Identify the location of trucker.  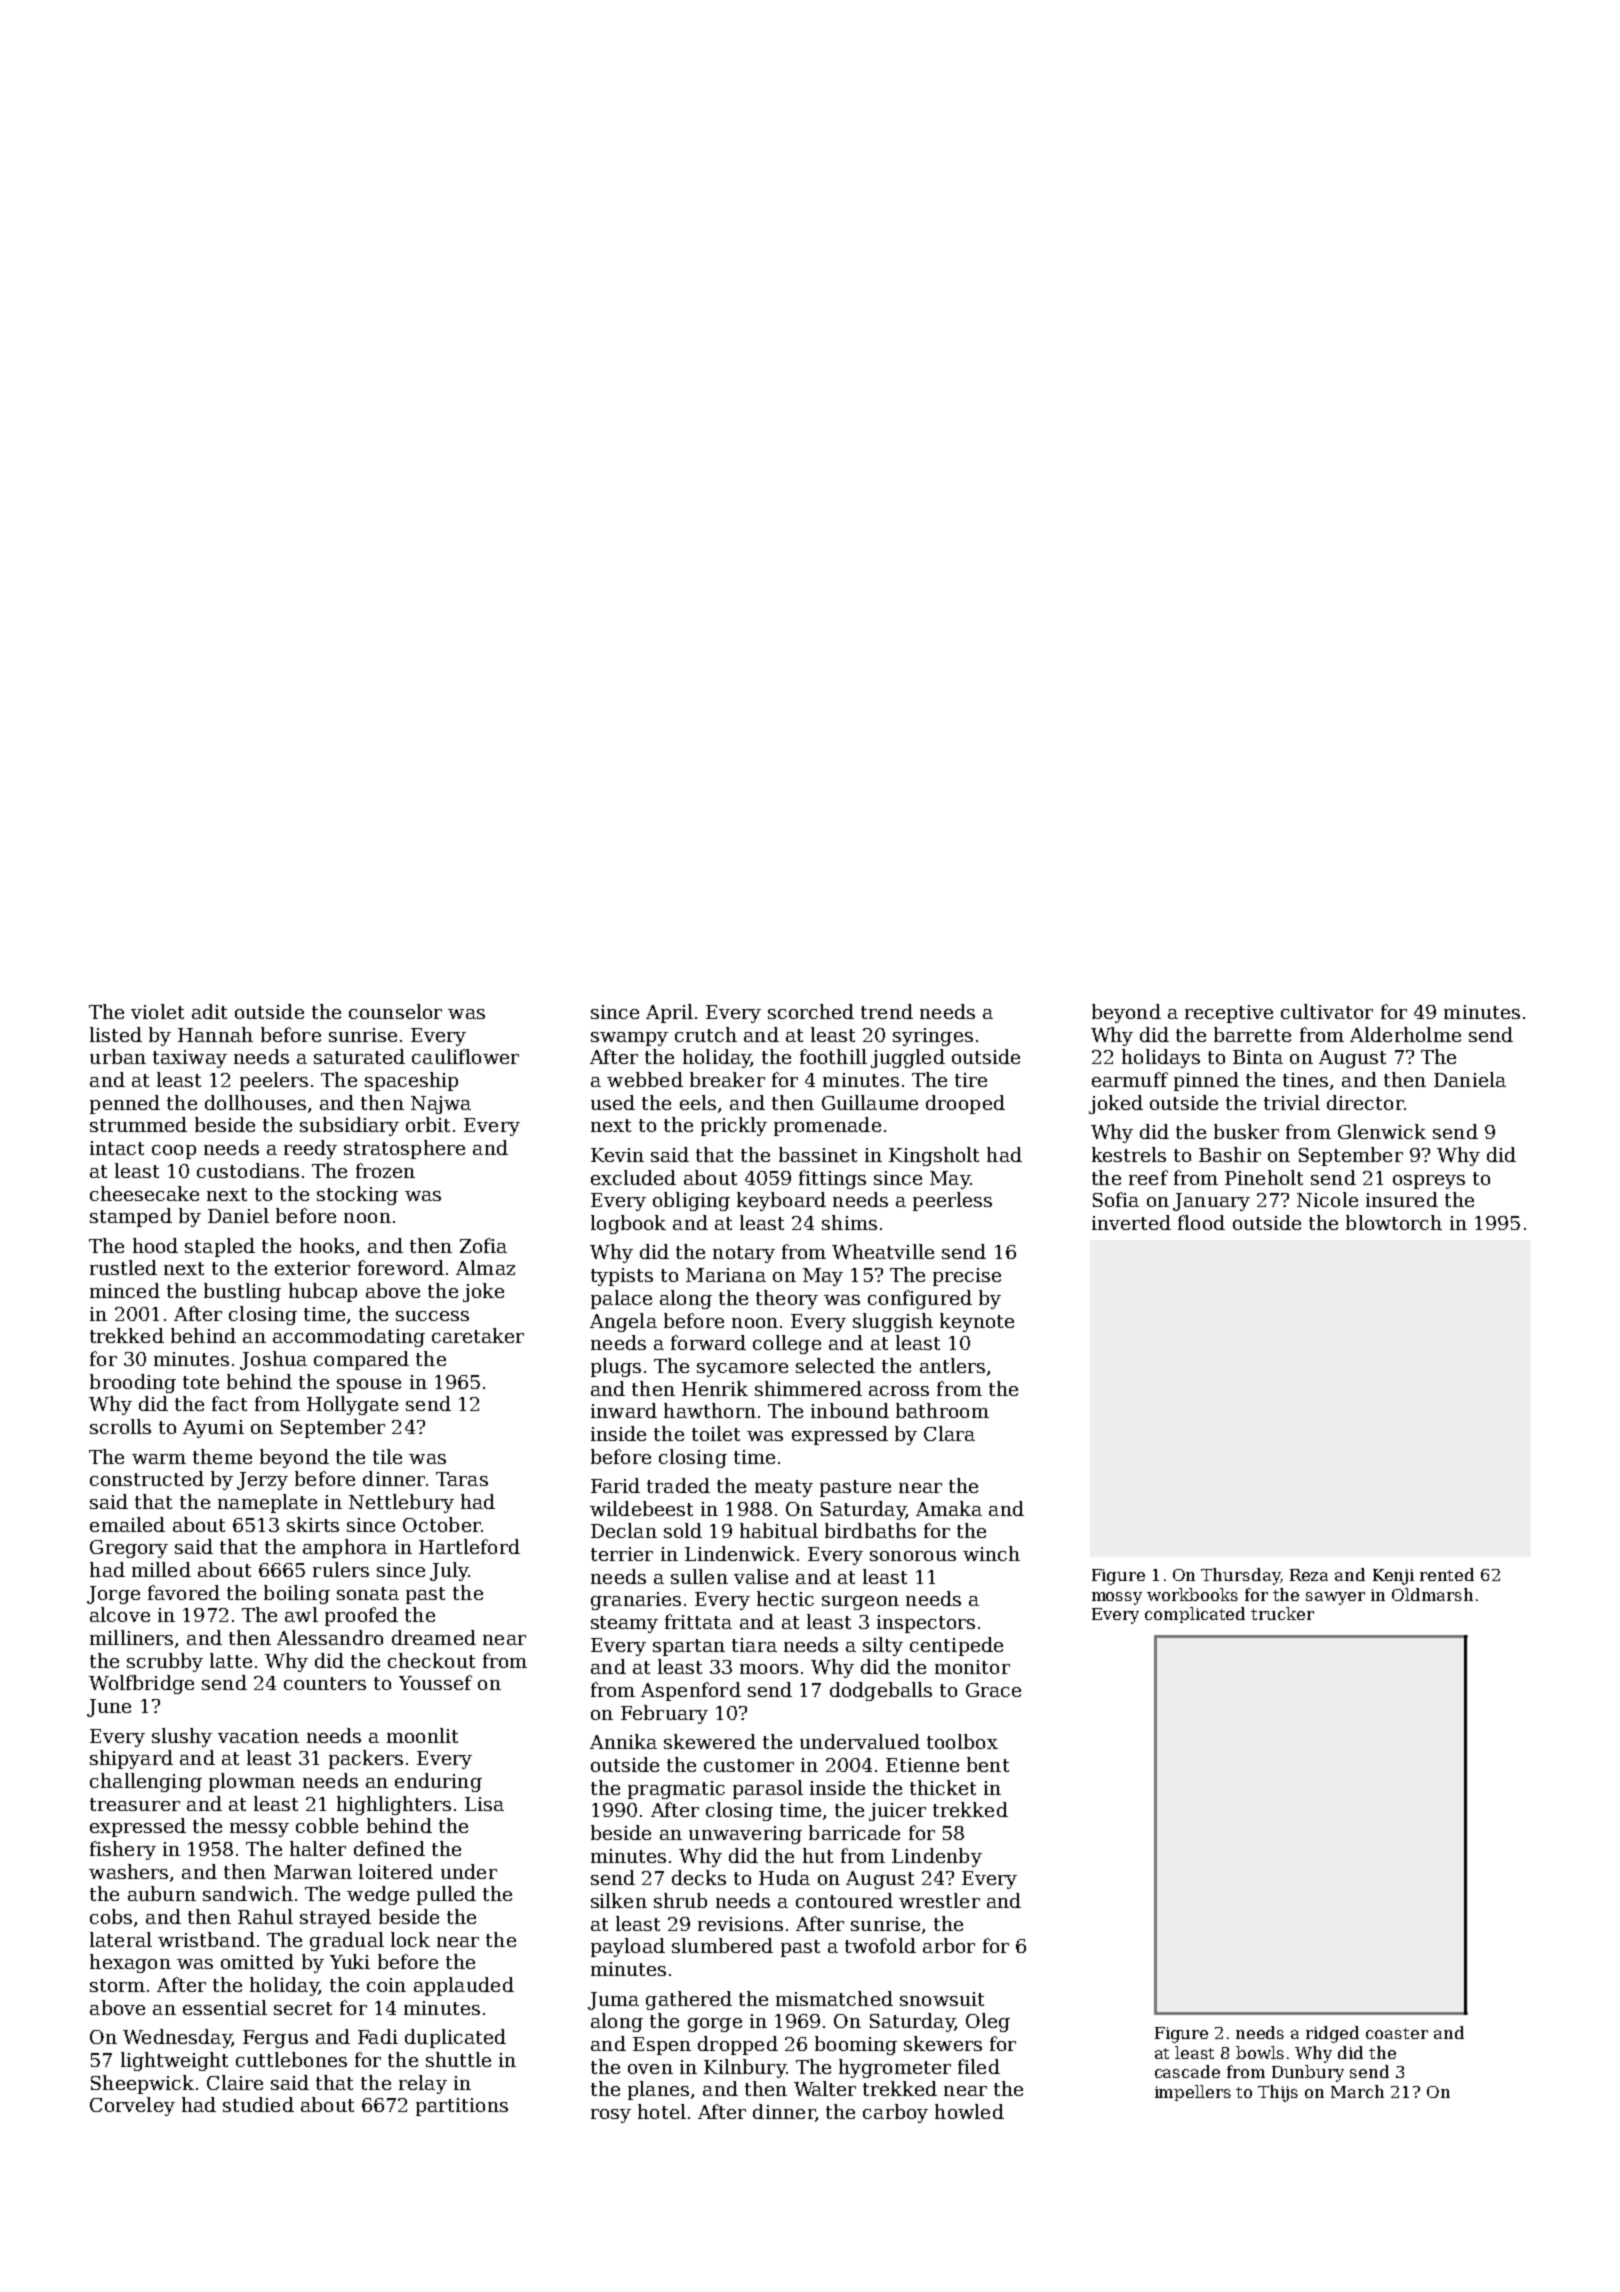
(1282, 1613).
